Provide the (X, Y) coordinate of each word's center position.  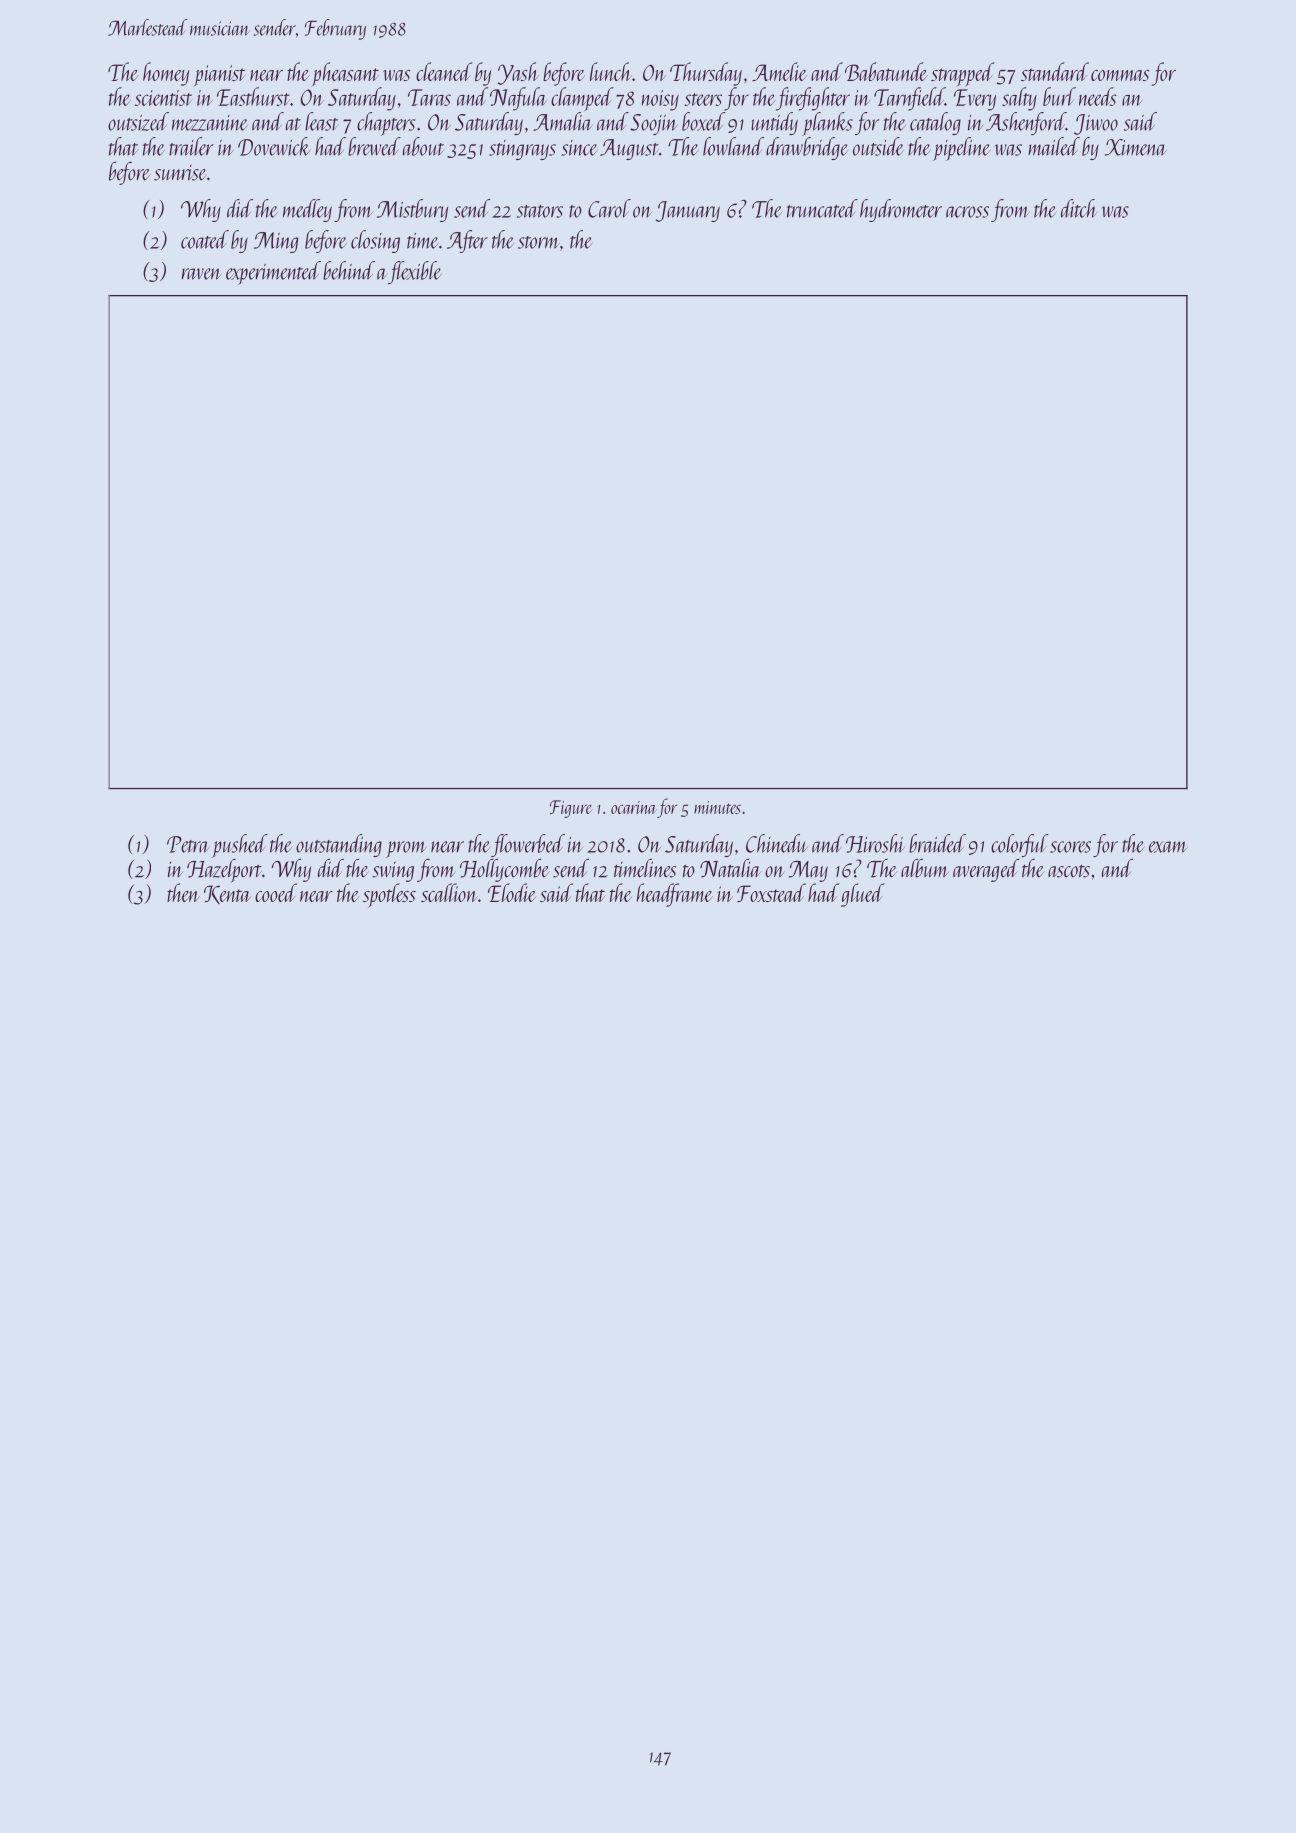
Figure (571, 809)
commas (1120, 75)
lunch (611, 71)
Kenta (227, 894)
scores (1070, 847)
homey (166, 74)
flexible (414, 272)
